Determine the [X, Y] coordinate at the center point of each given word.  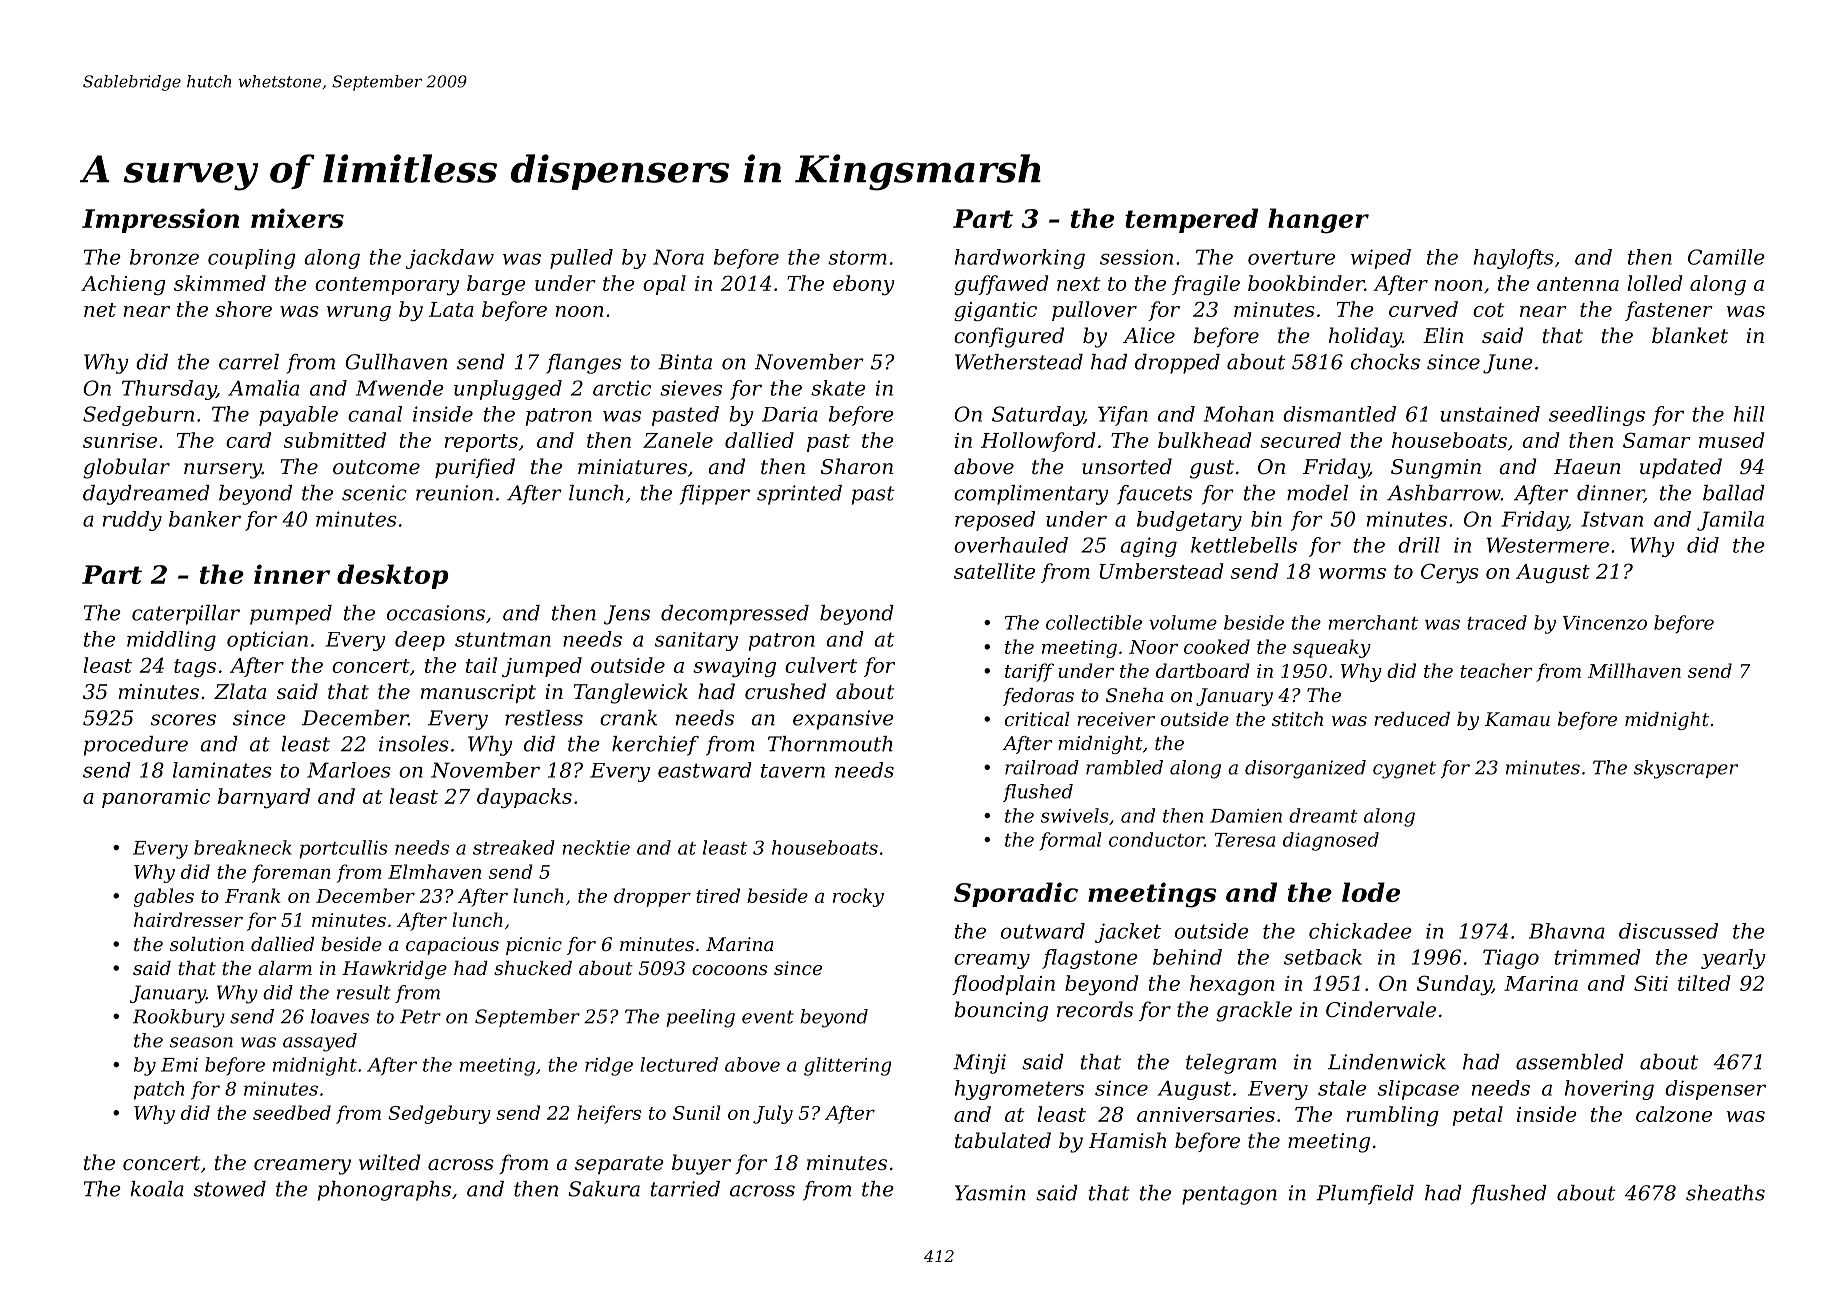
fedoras [1038, 697]
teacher [1496, 670]
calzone [1674, 1114]
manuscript [478, 693]
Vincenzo [1605, 623]
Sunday [1454, 985]
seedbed [292, 1112]
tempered [1191, 220]
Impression [160, 220]
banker [205, 519]
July [773, 1114]
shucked [533, 968]
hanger [1318, 221]
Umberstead [1162, 571]
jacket [1128, 933]
